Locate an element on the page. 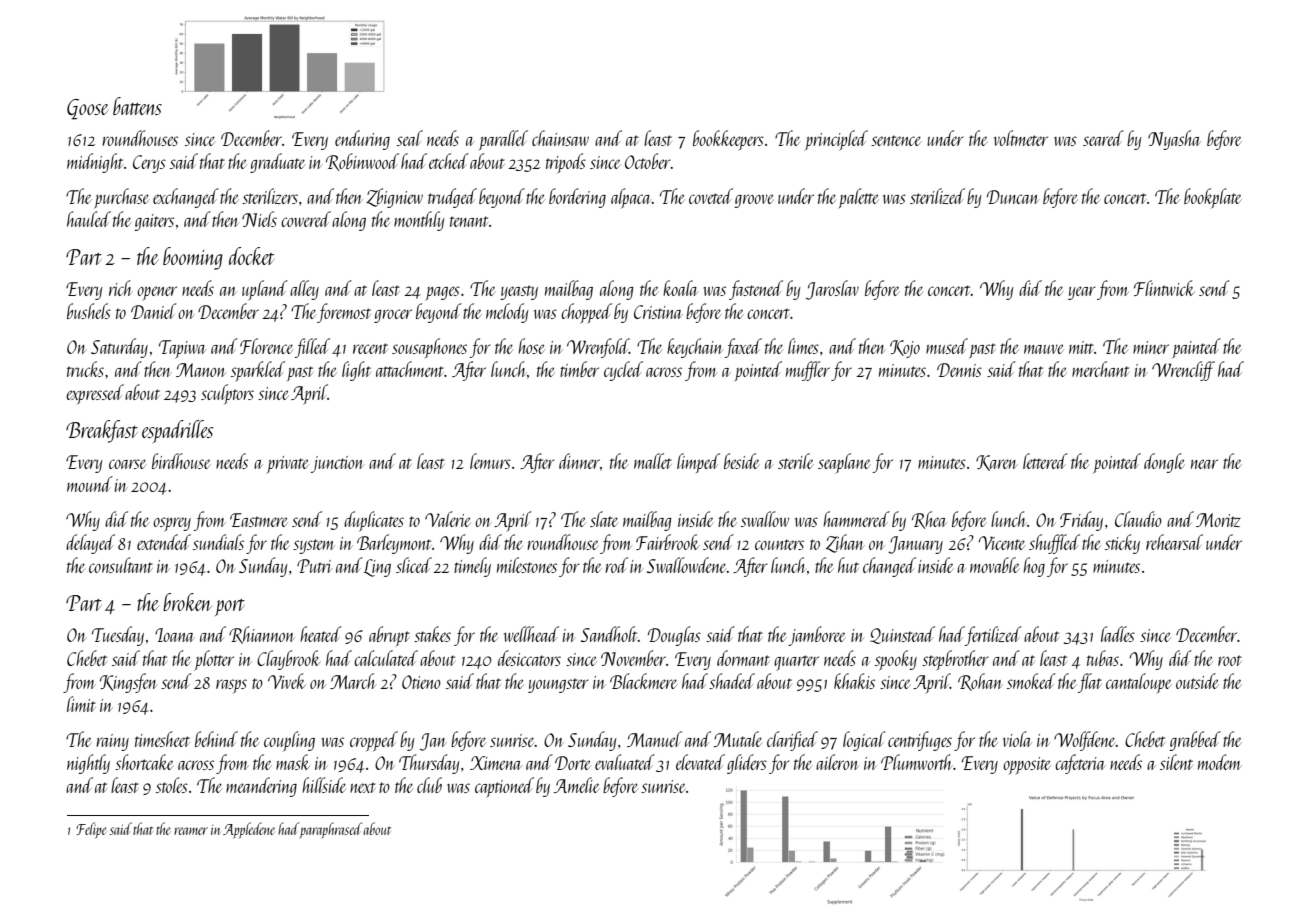 The image size is (1308, 924). alley is located at coordinates (304, 290).
